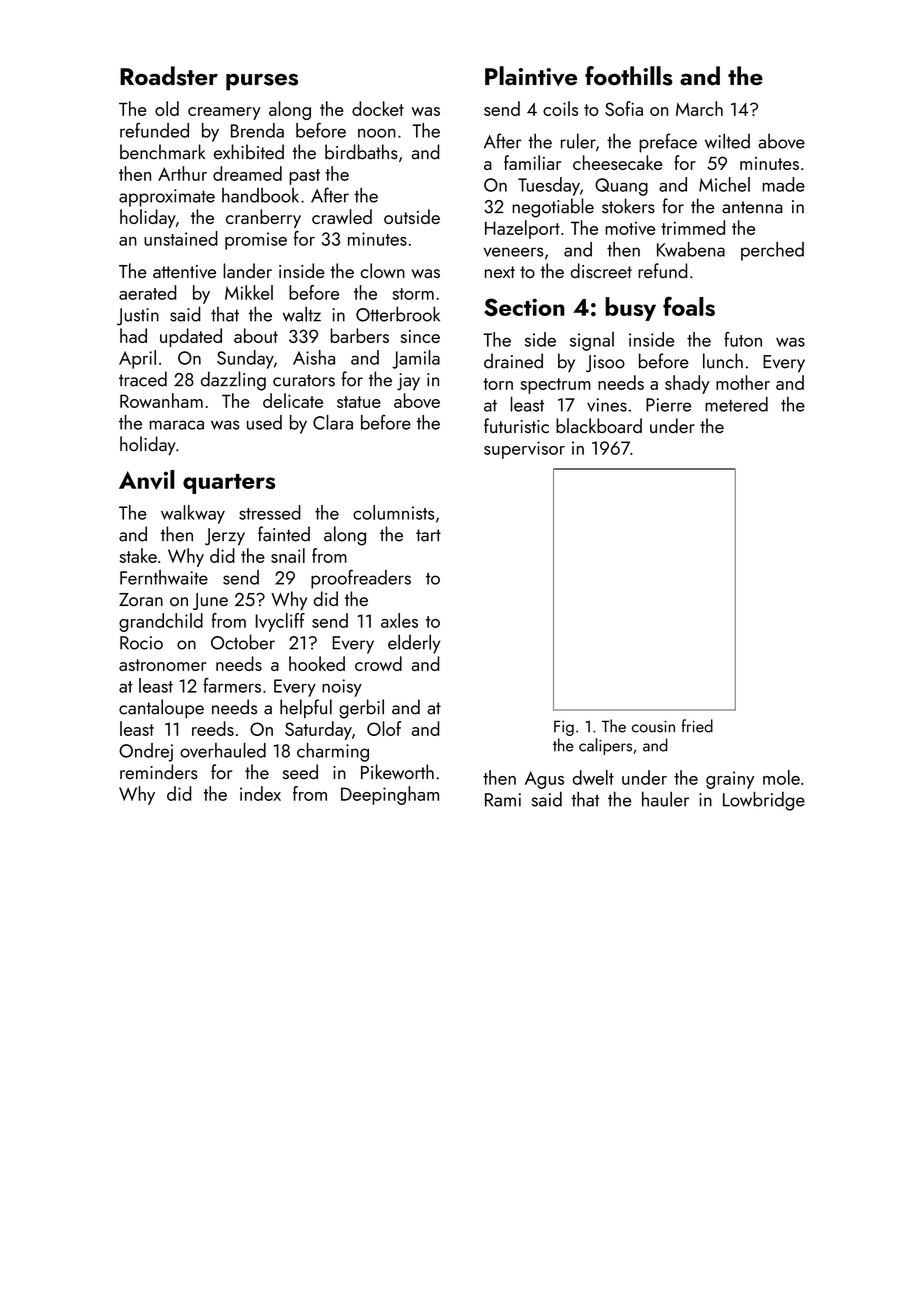 Image resolution: width=924 pixels, height=1308 pixels. What do you see at coordinates (516, 425) in the page?
I see `futuristic` at bounding box center [516, 425].
